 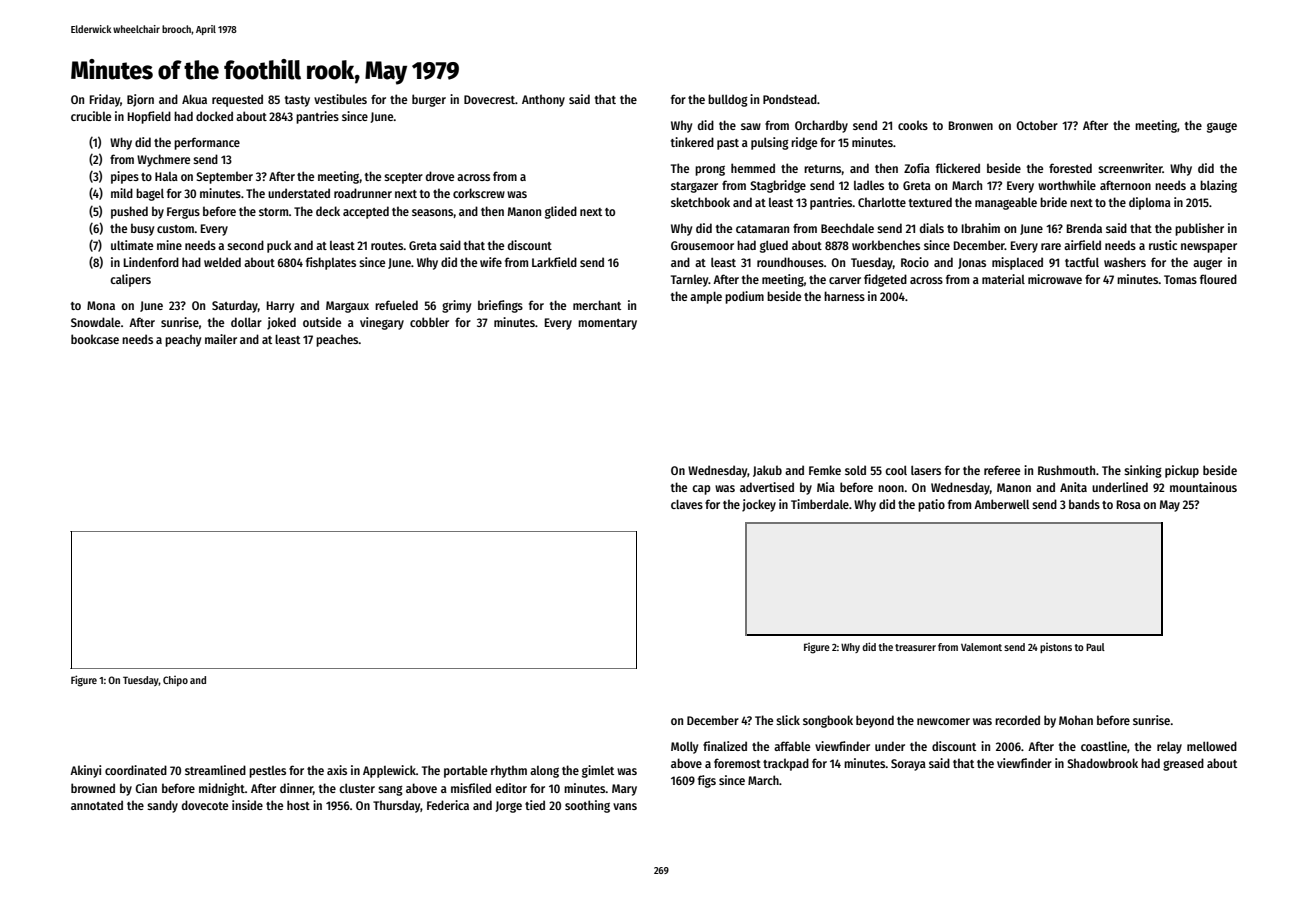 I want to click on microwave, so click(x=1055, y=279).
